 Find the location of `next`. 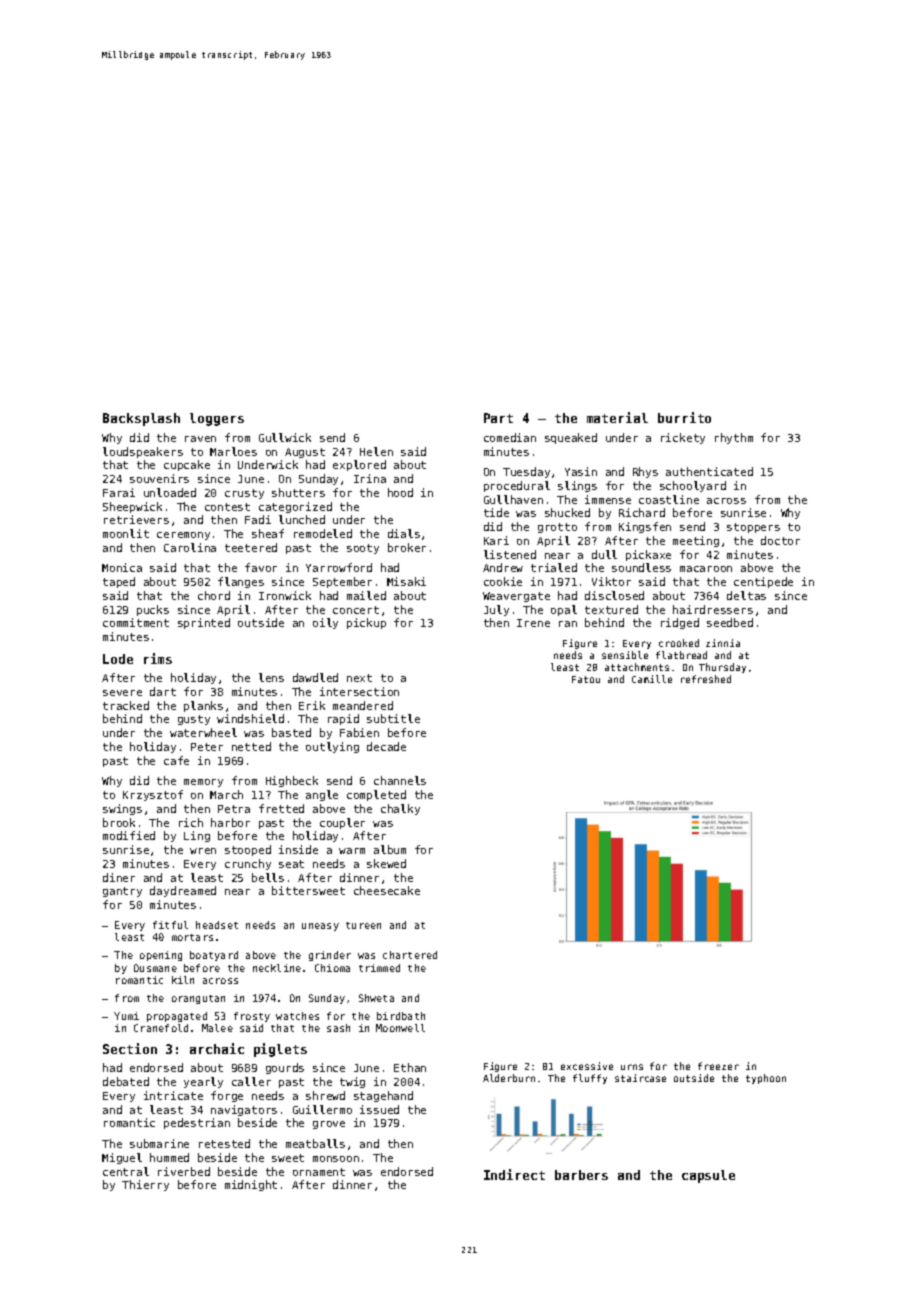

next is located at coordinates (359, 678).
